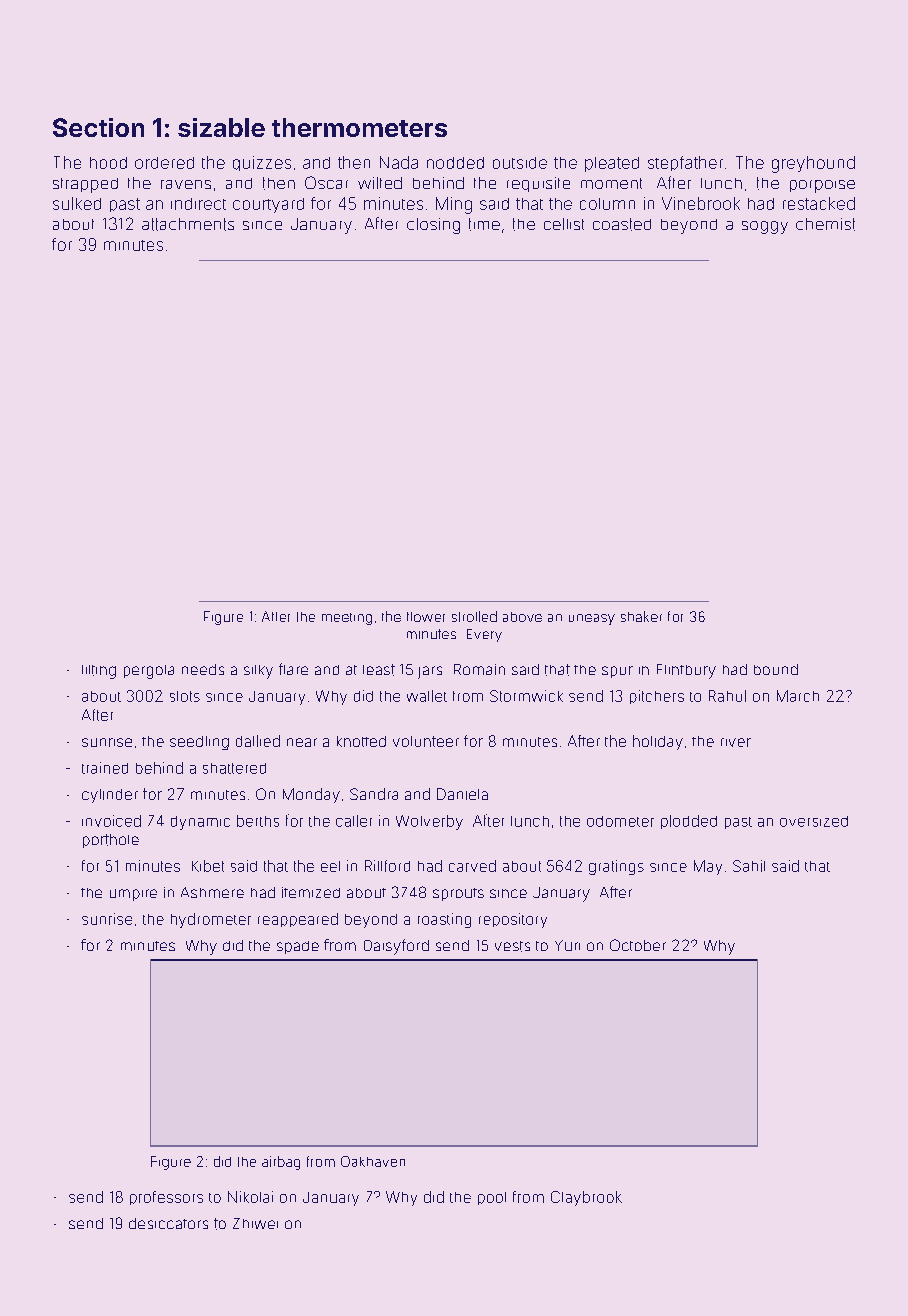  I want to click on meeting, so click(347, 619).
